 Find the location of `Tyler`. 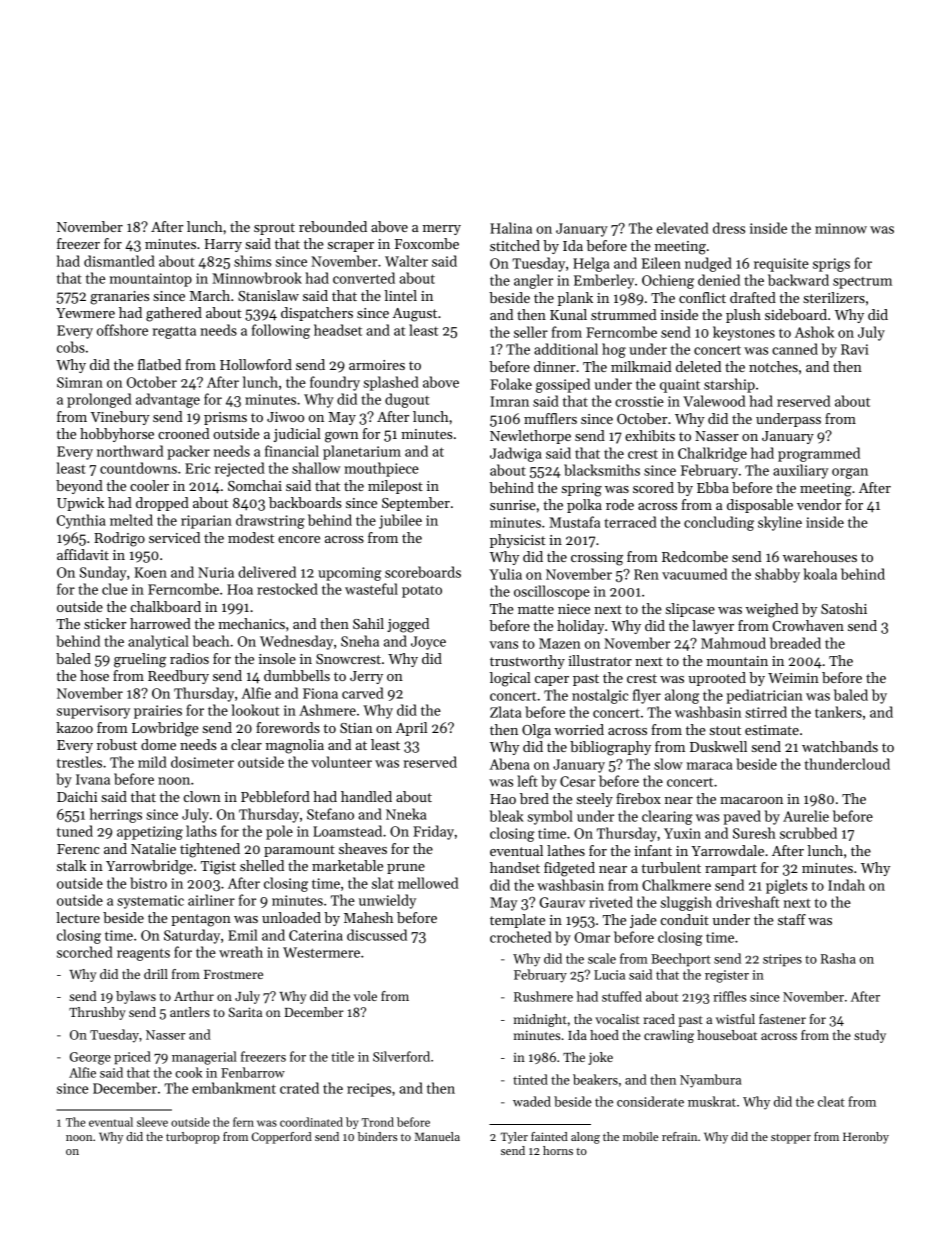

Tyler is located at coordinates (514, 1138).
